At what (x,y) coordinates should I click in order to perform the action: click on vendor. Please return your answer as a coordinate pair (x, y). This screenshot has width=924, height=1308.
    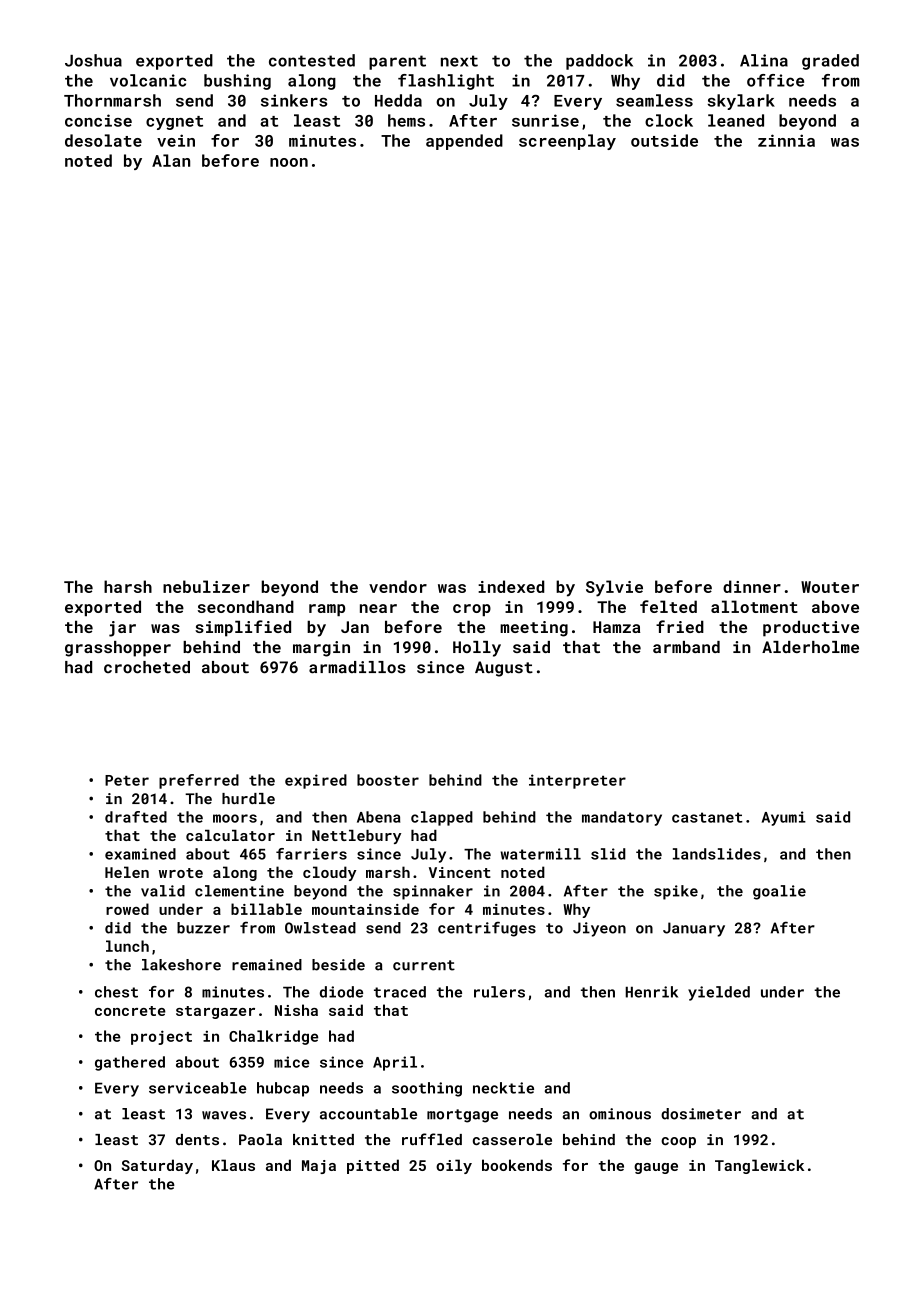
    Looking at the image, I should click on (398, 586).
